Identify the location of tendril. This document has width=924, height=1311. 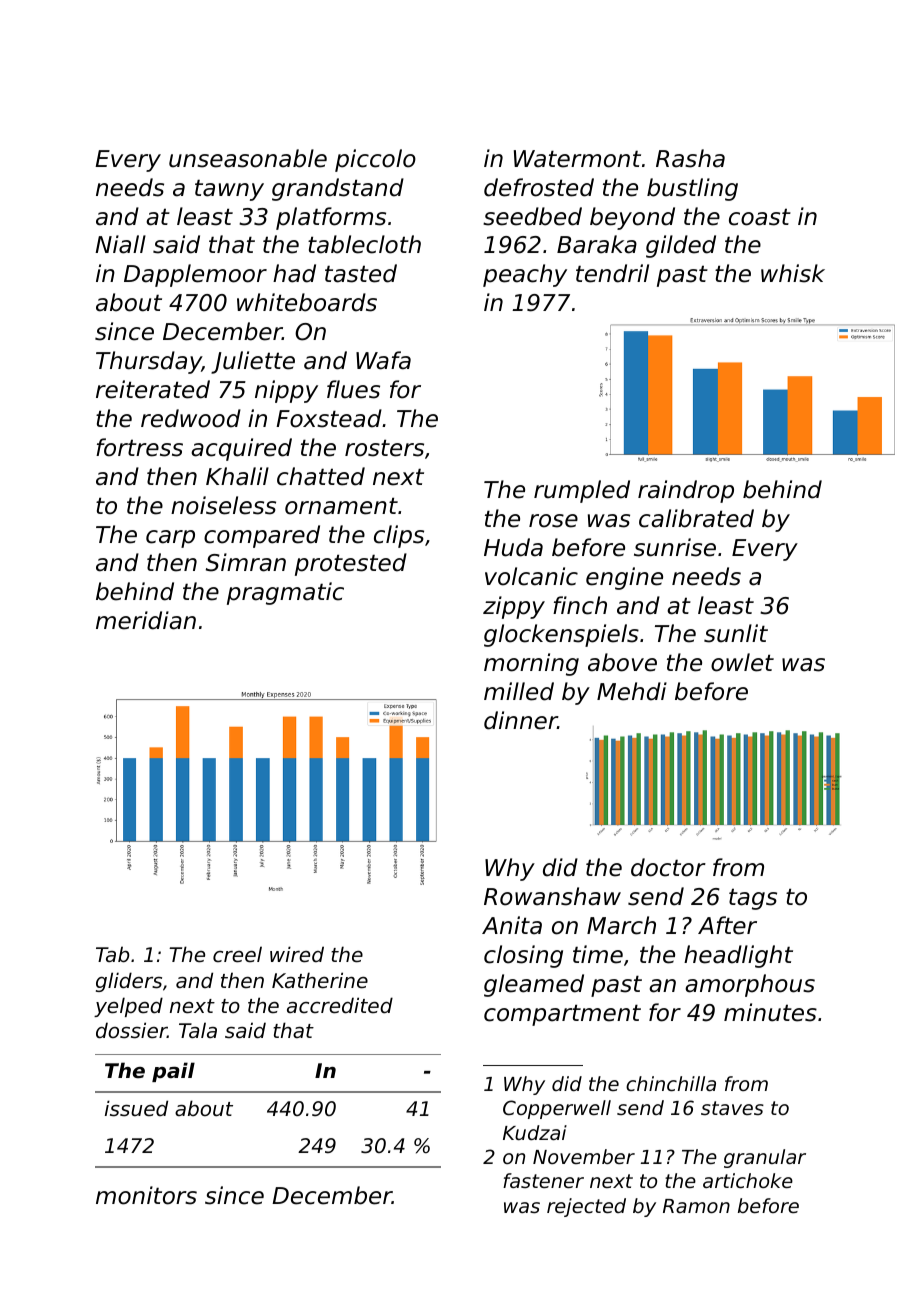
(612, 273).
